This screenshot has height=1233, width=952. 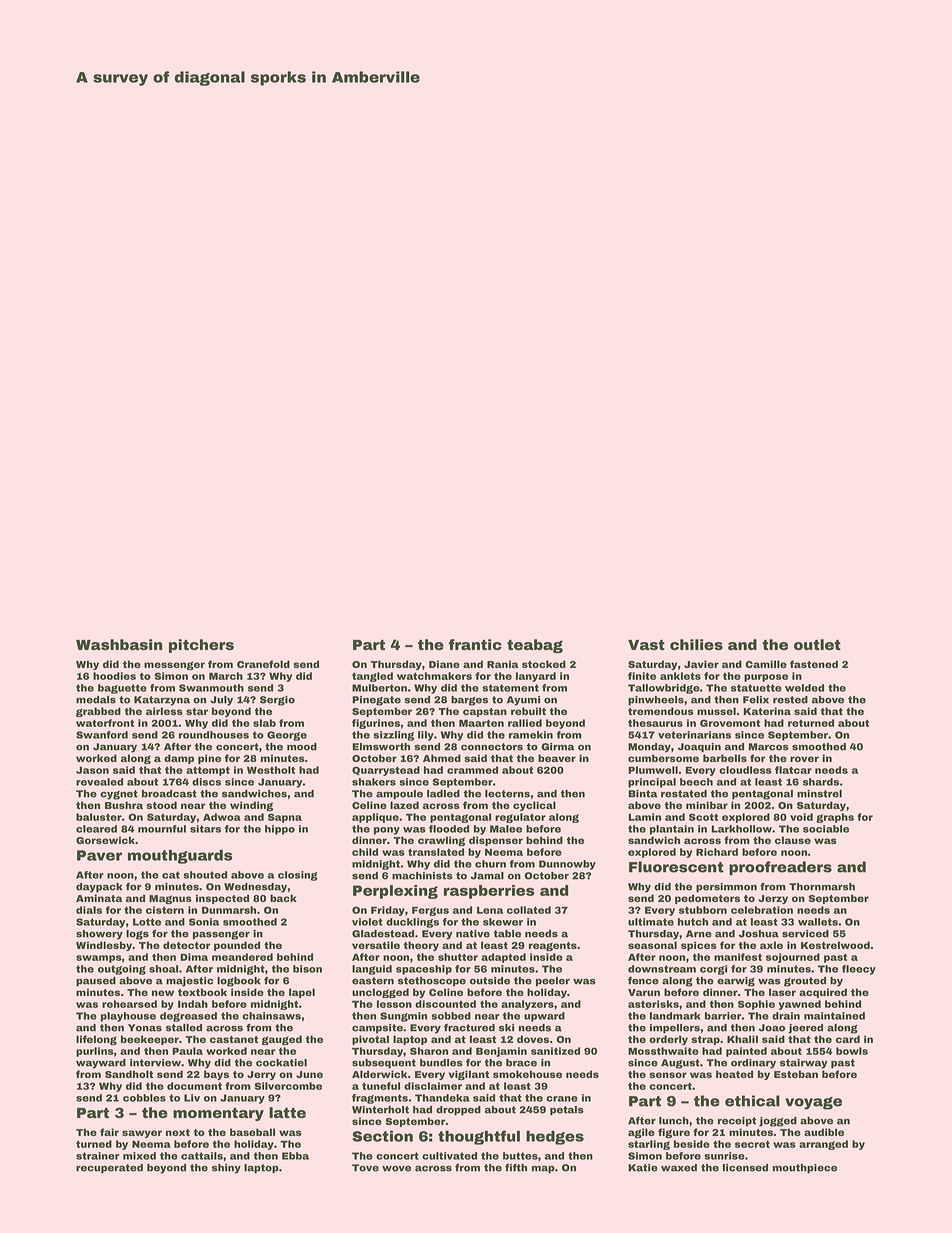 What do you see at coordinates (817, 644) in the screenshot?
I see `outlet` at bounding box center [817, 644].
